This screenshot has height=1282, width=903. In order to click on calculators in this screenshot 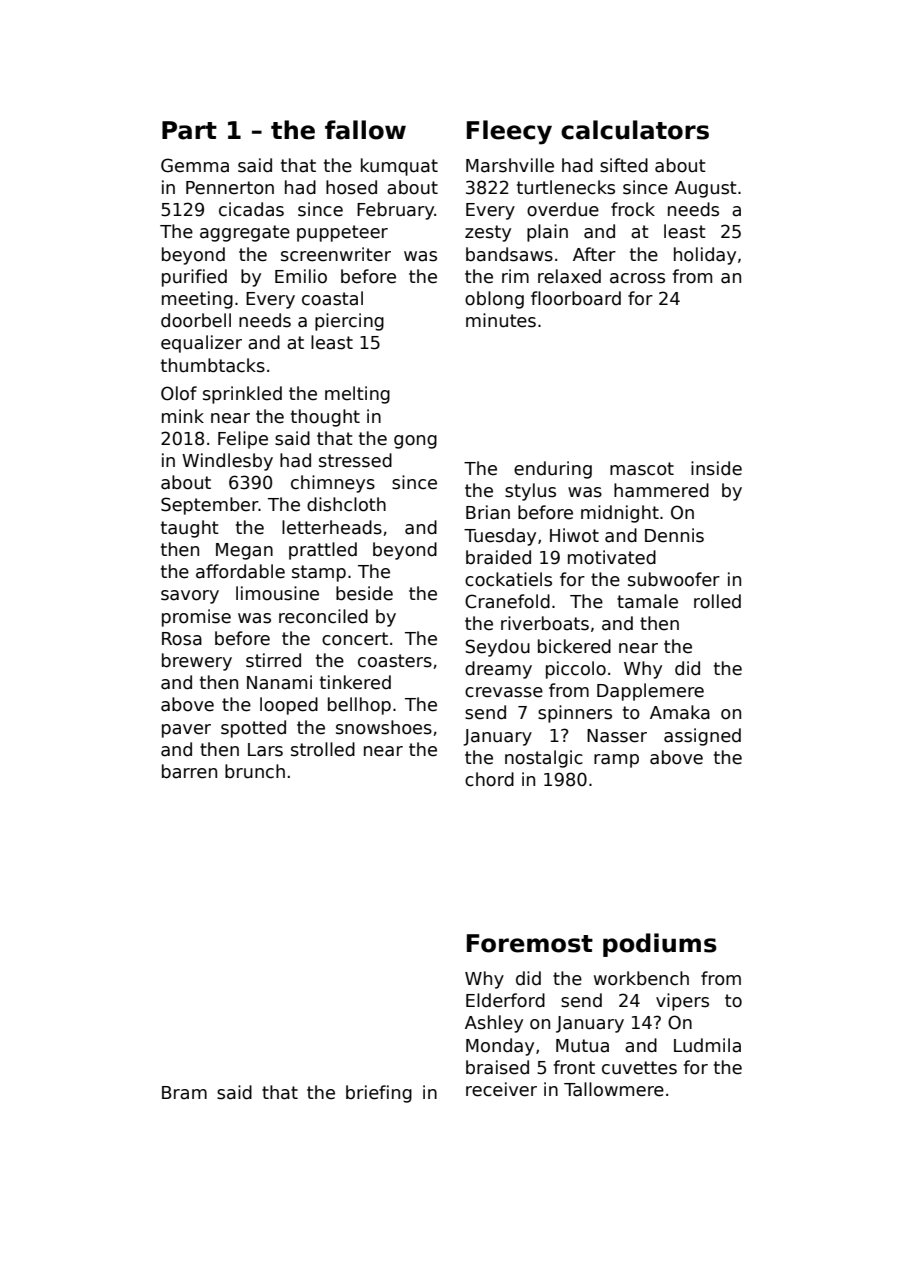, I will do `click(635, 130)`.
